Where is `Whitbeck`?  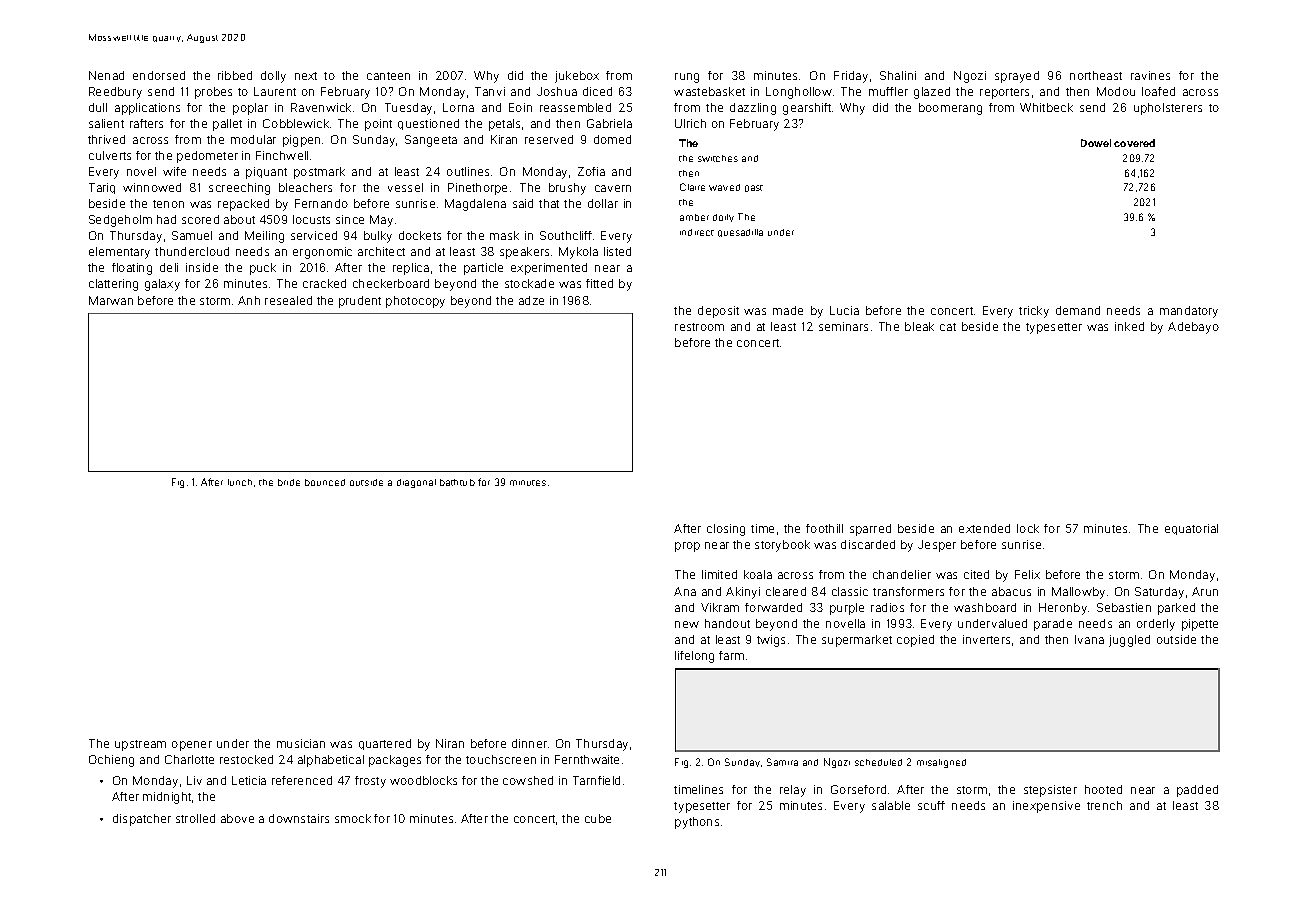 Whitbeck is located at coordinates (1046, 107).
